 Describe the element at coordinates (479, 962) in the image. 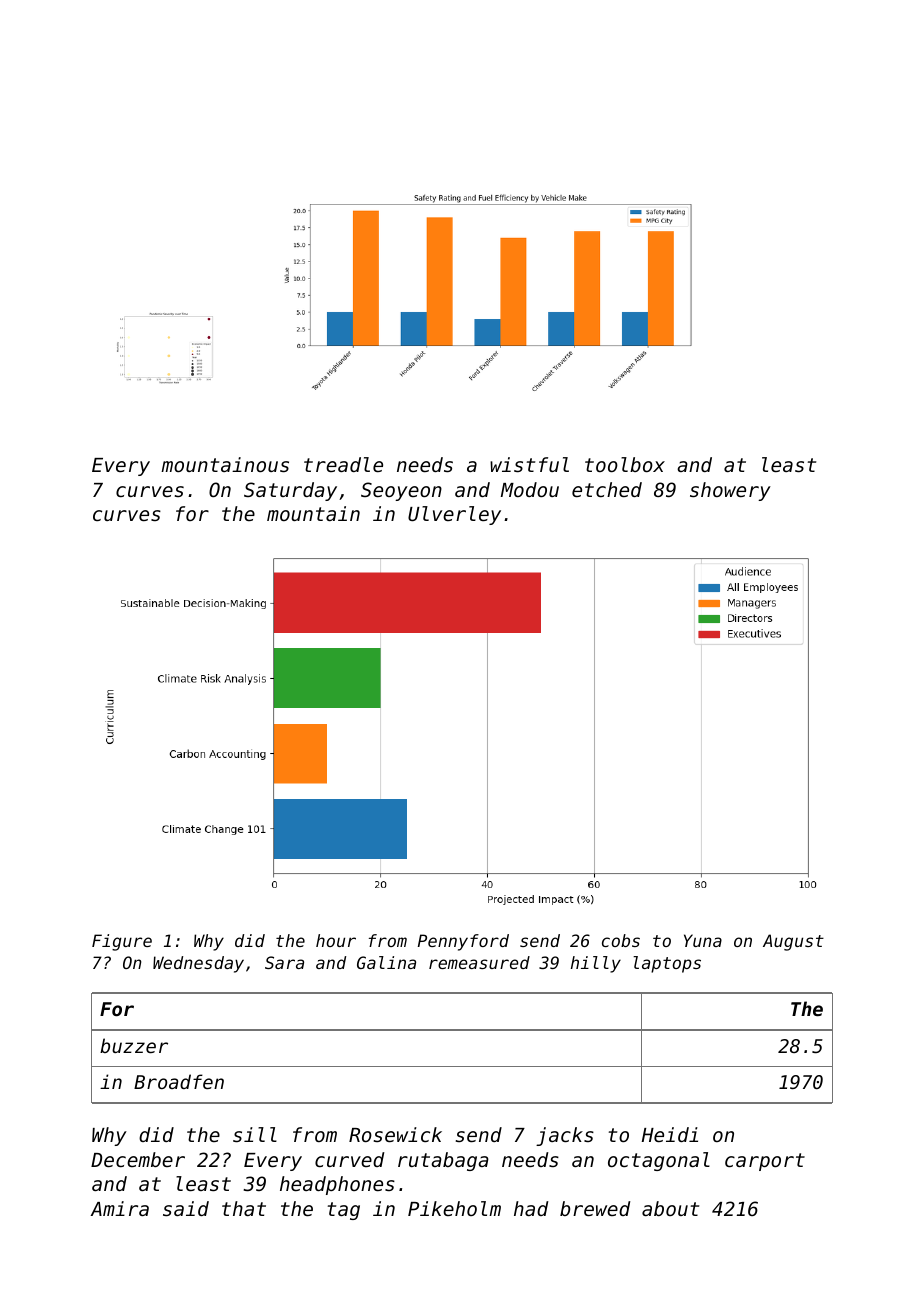

I see `remeasured` at that location.
